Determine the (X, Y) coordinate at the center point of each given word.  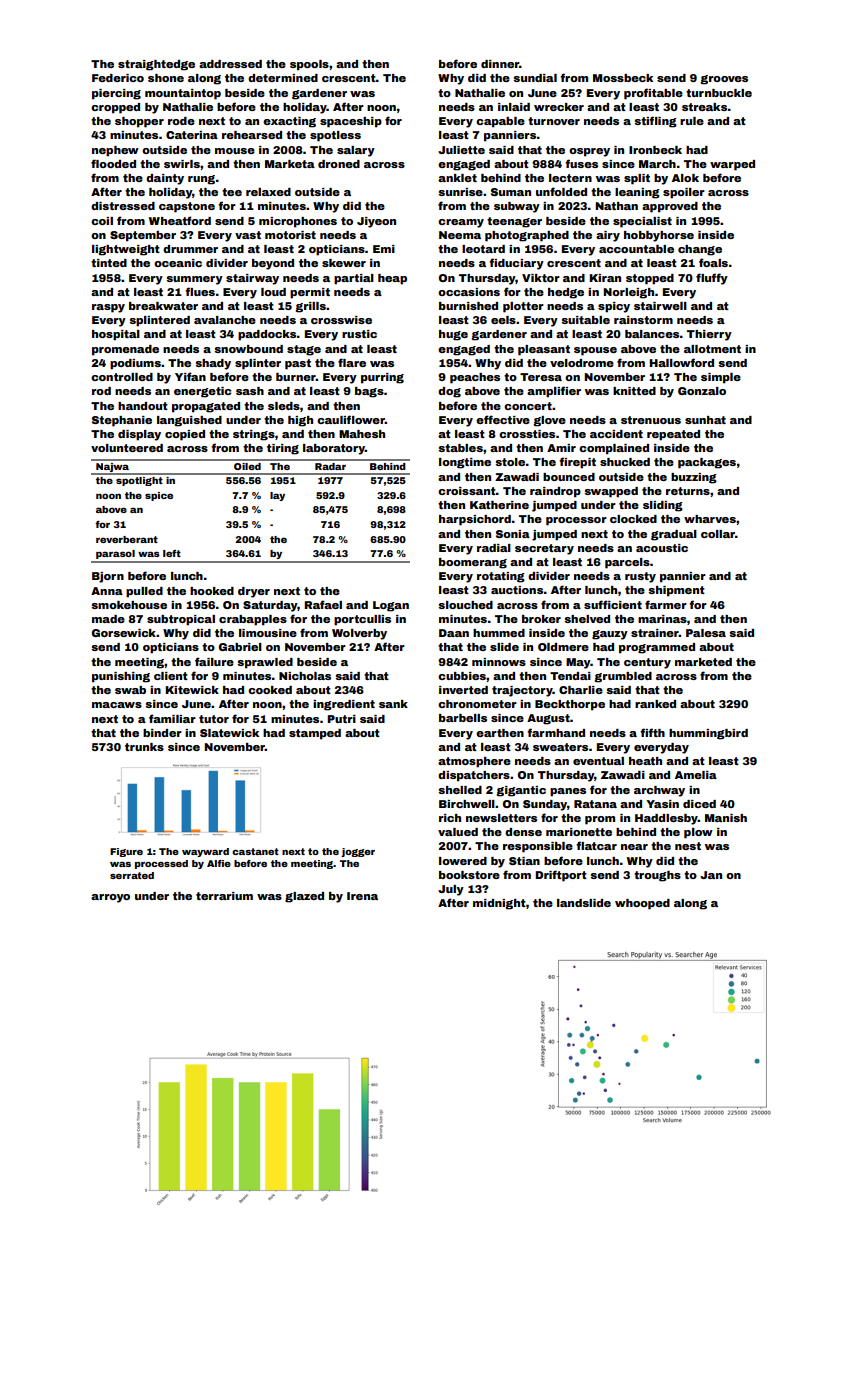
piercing (116, 94)
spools (309, 65)
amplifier (554, 392)
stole (510, 462)
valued (458, 832)
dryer (254, 592)
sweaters (560, 747)
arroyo (110, 898)
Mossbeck (623, 78)
